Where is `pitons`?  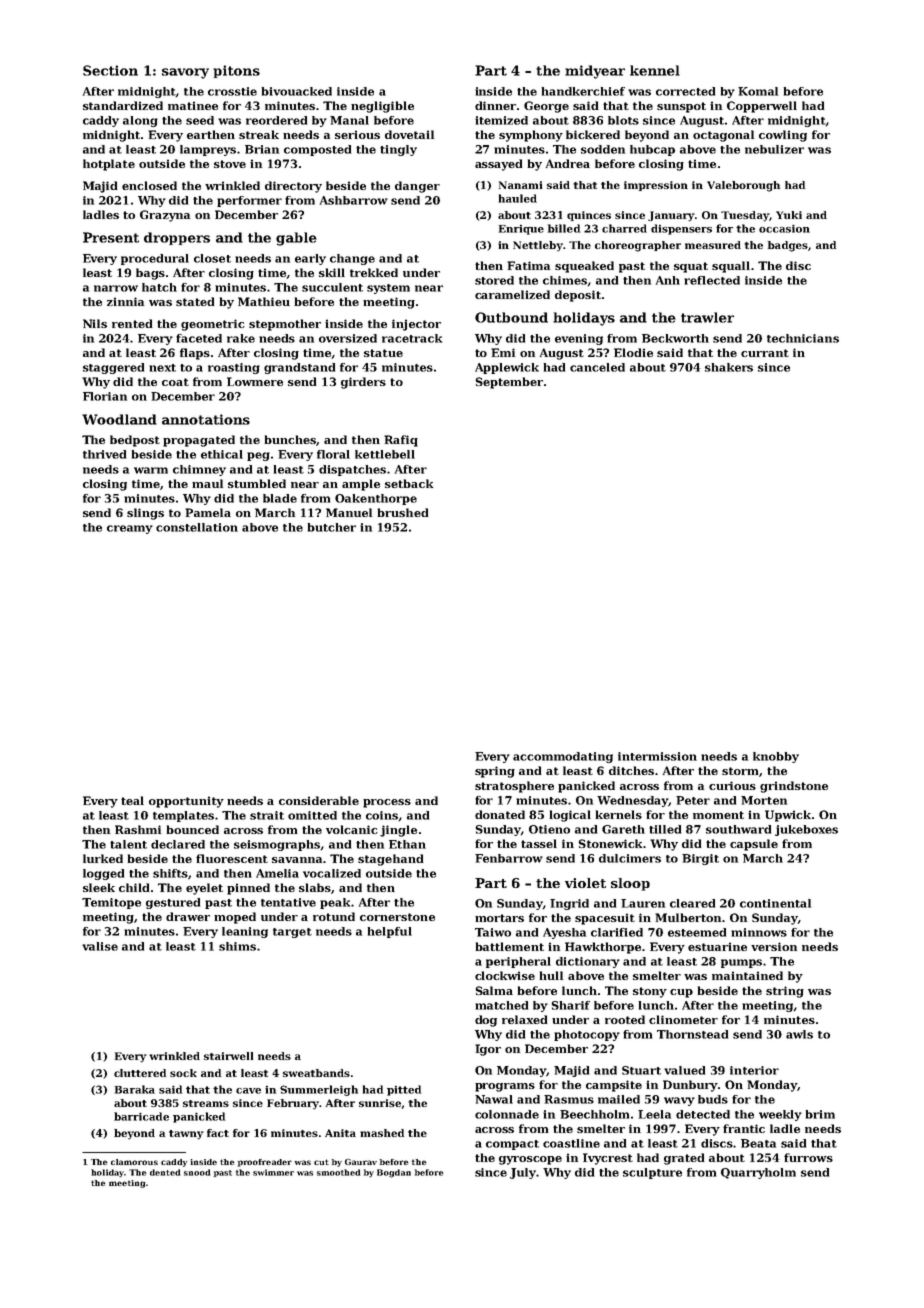 pitons is located at coordinates (236, 71).
